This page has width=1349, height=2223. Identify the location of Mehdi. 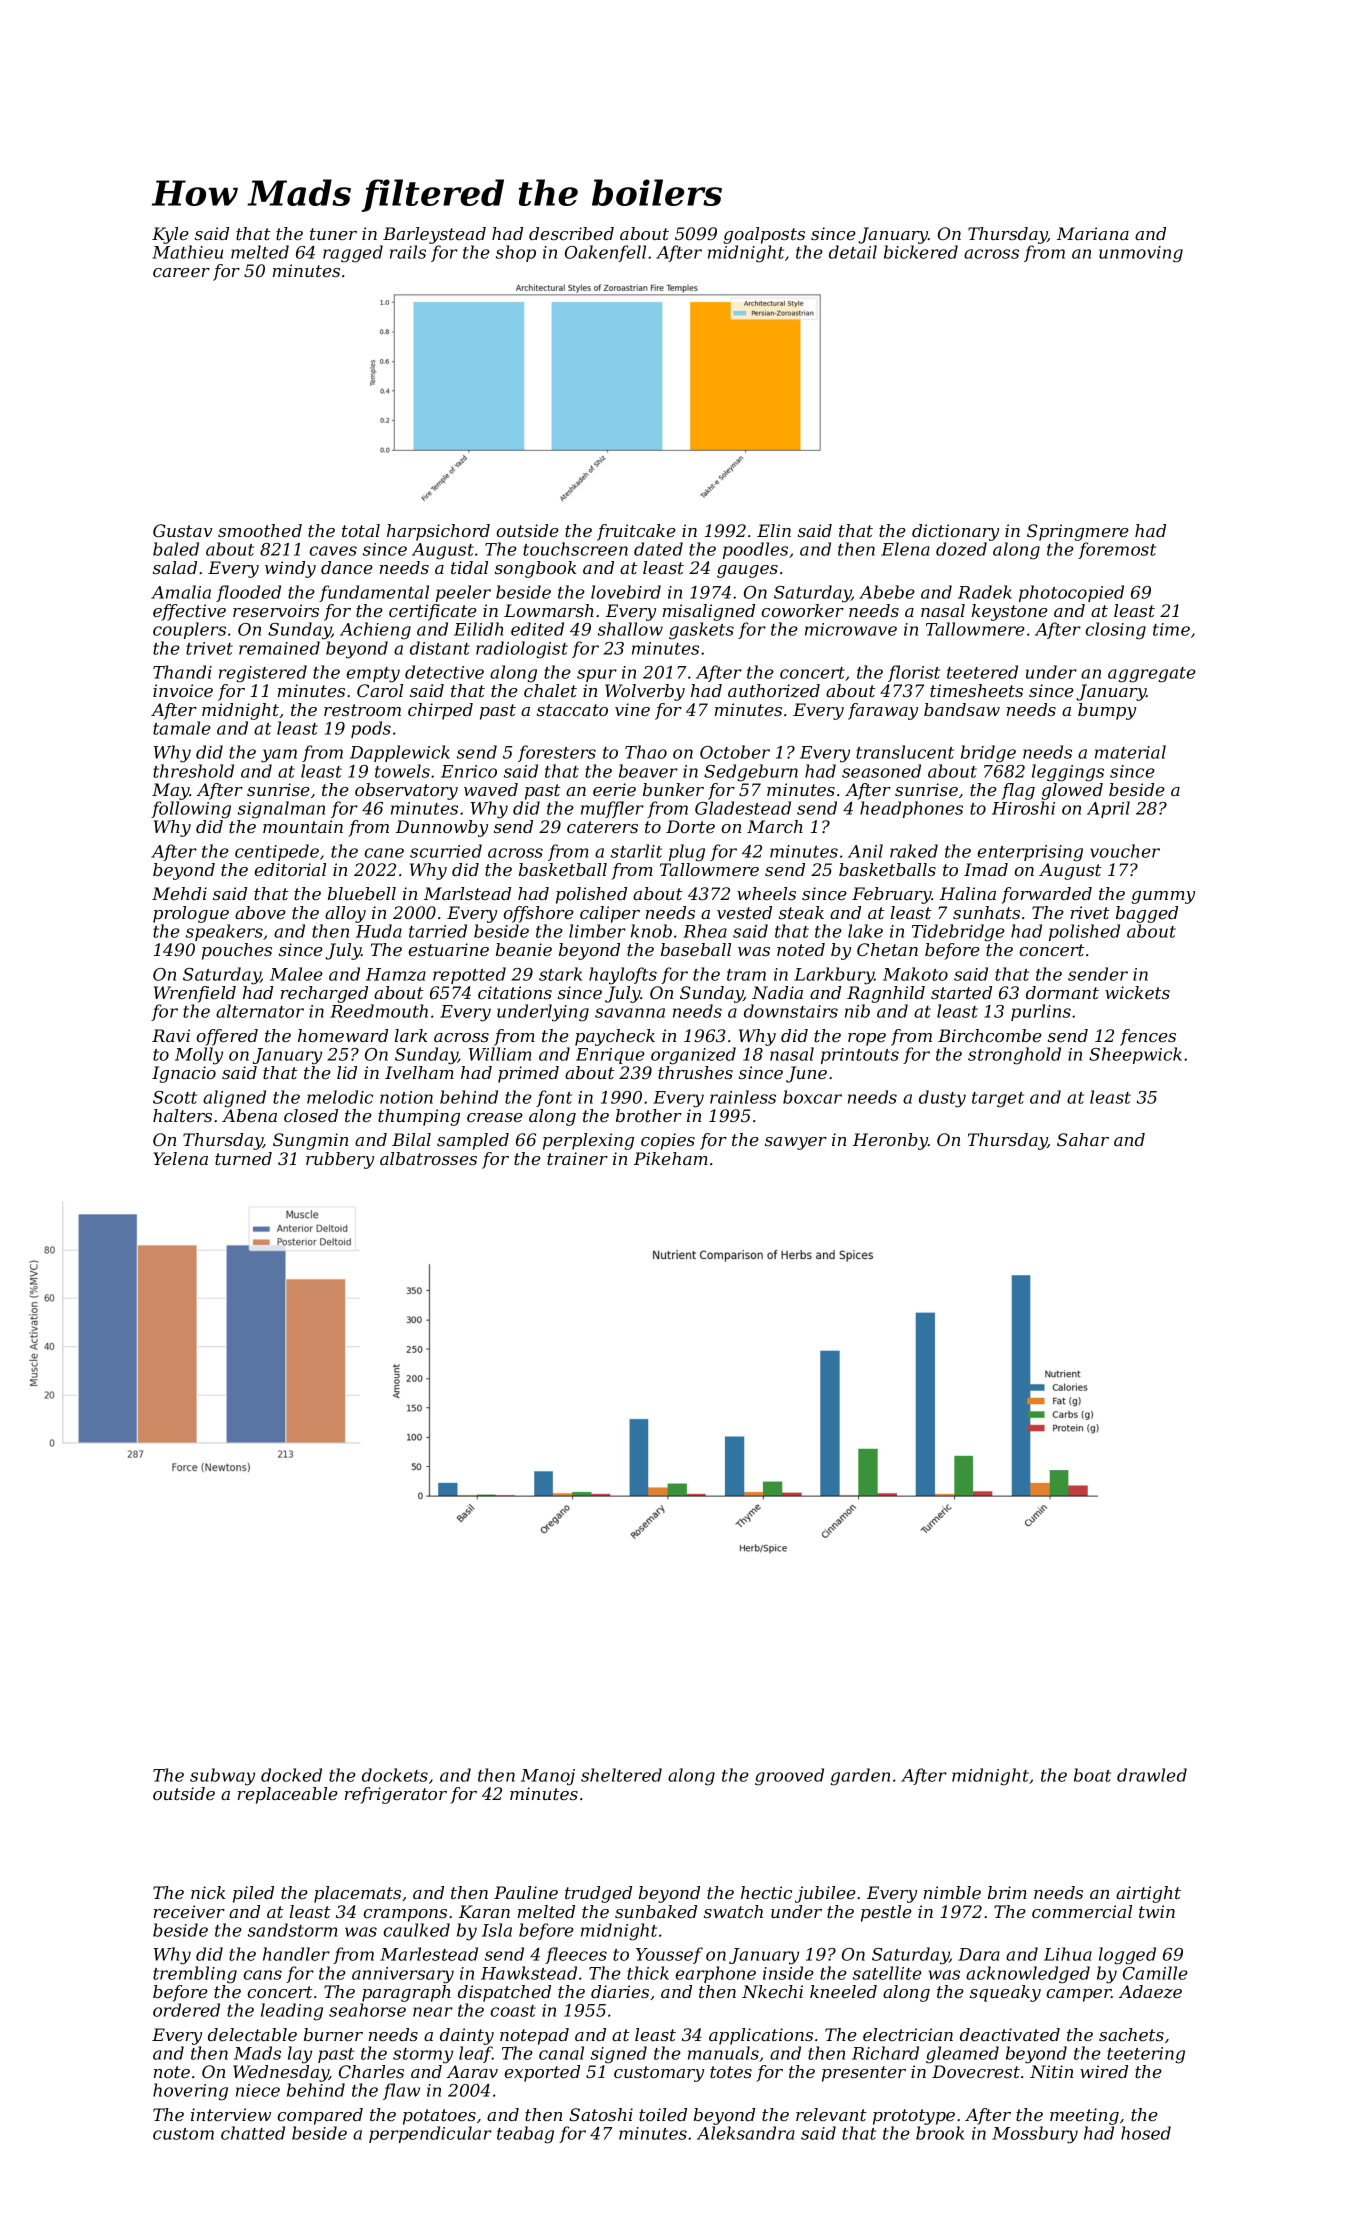
(179, 893).
